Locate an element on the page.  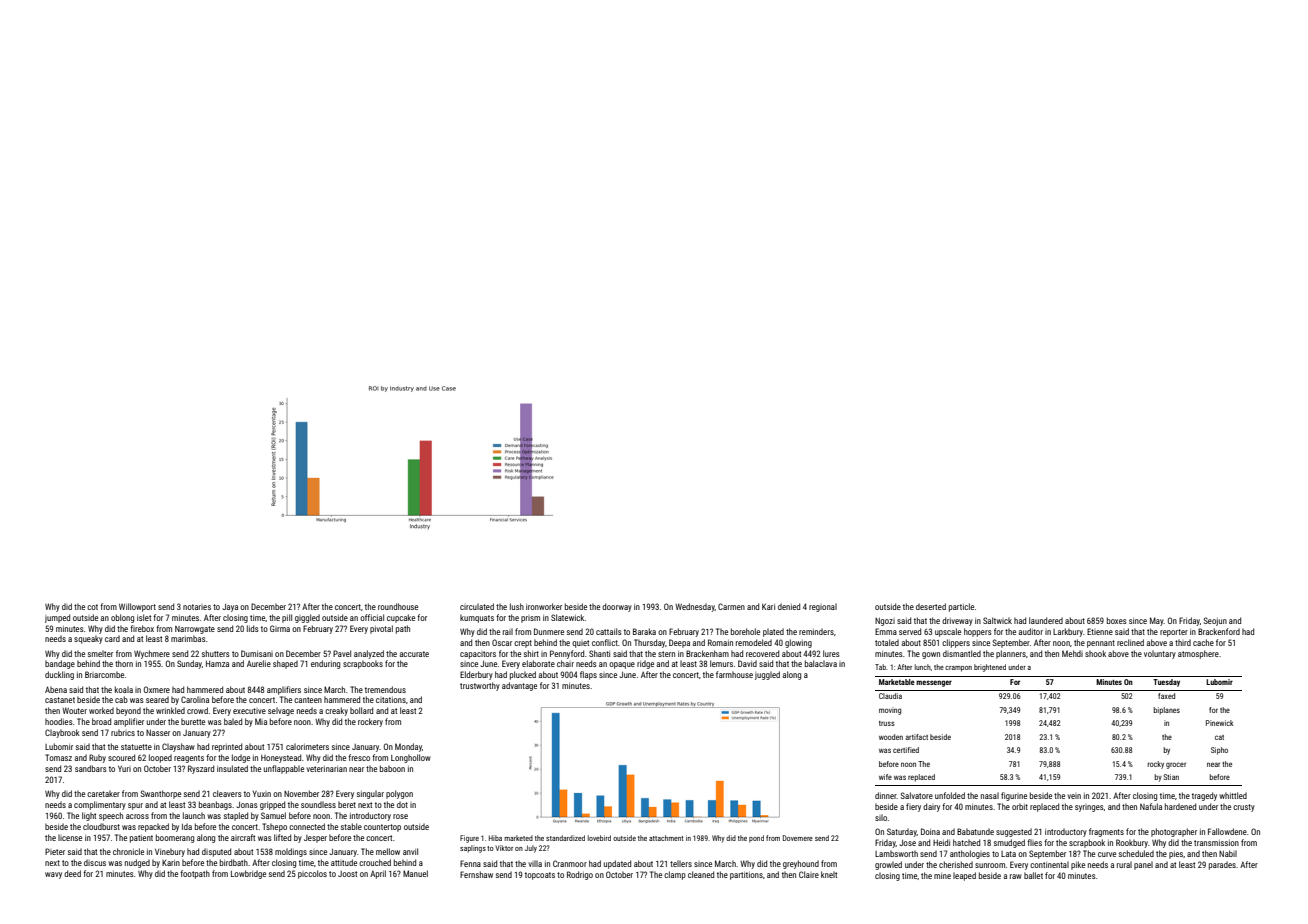
bandage is located at coordinates (60, 664).
